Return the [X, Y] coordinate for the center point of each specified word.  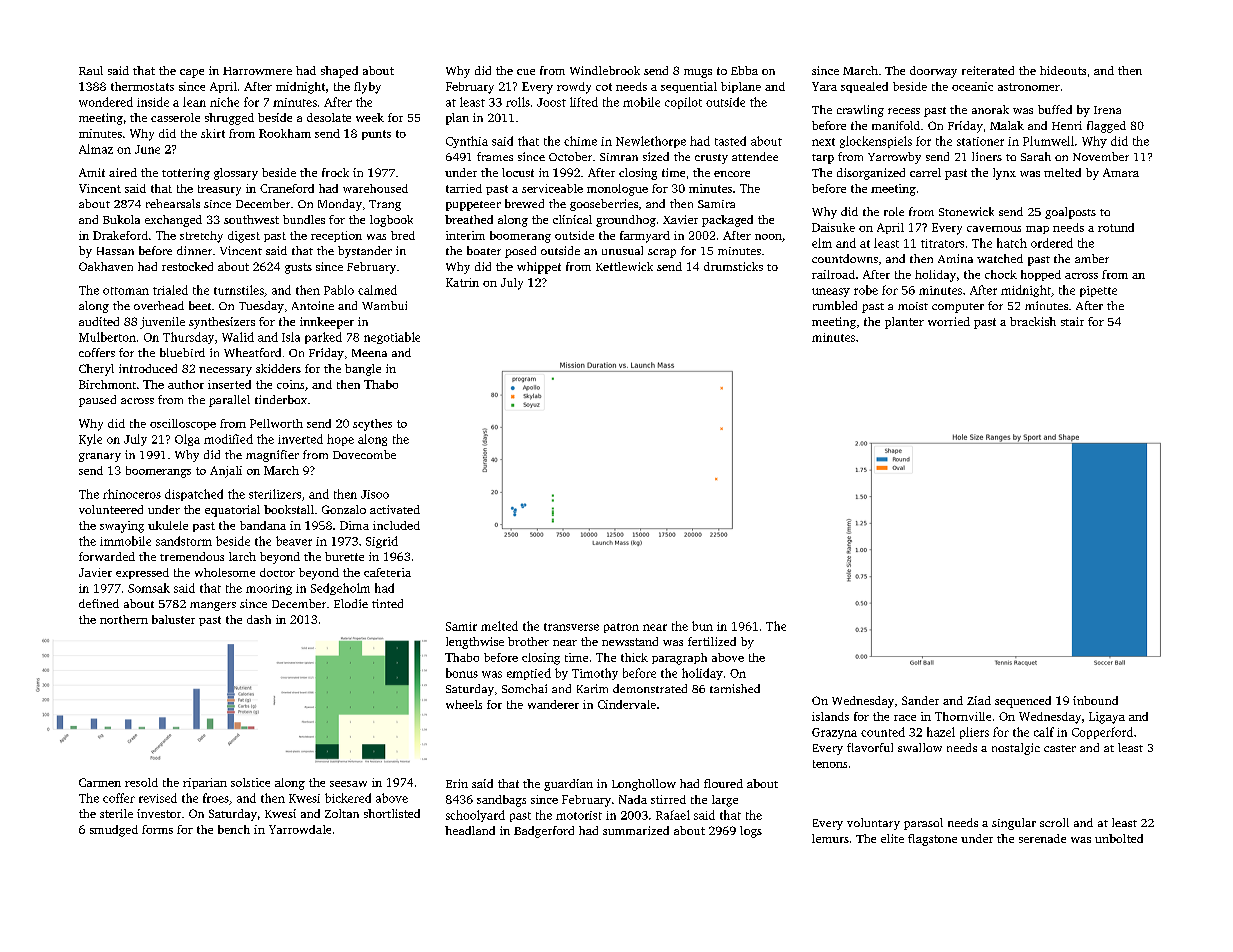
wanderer [553, 704]
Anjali [226, 472]
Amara [1121, 172]
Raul [91, 70]
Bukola [121, 219]
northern [124, 619]
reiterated [988, 70]
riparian [205, 783]
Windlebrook [605, 70]
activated [395, 509]
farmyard [645, 237]
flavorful [870, 747]
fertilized [712, 641]
